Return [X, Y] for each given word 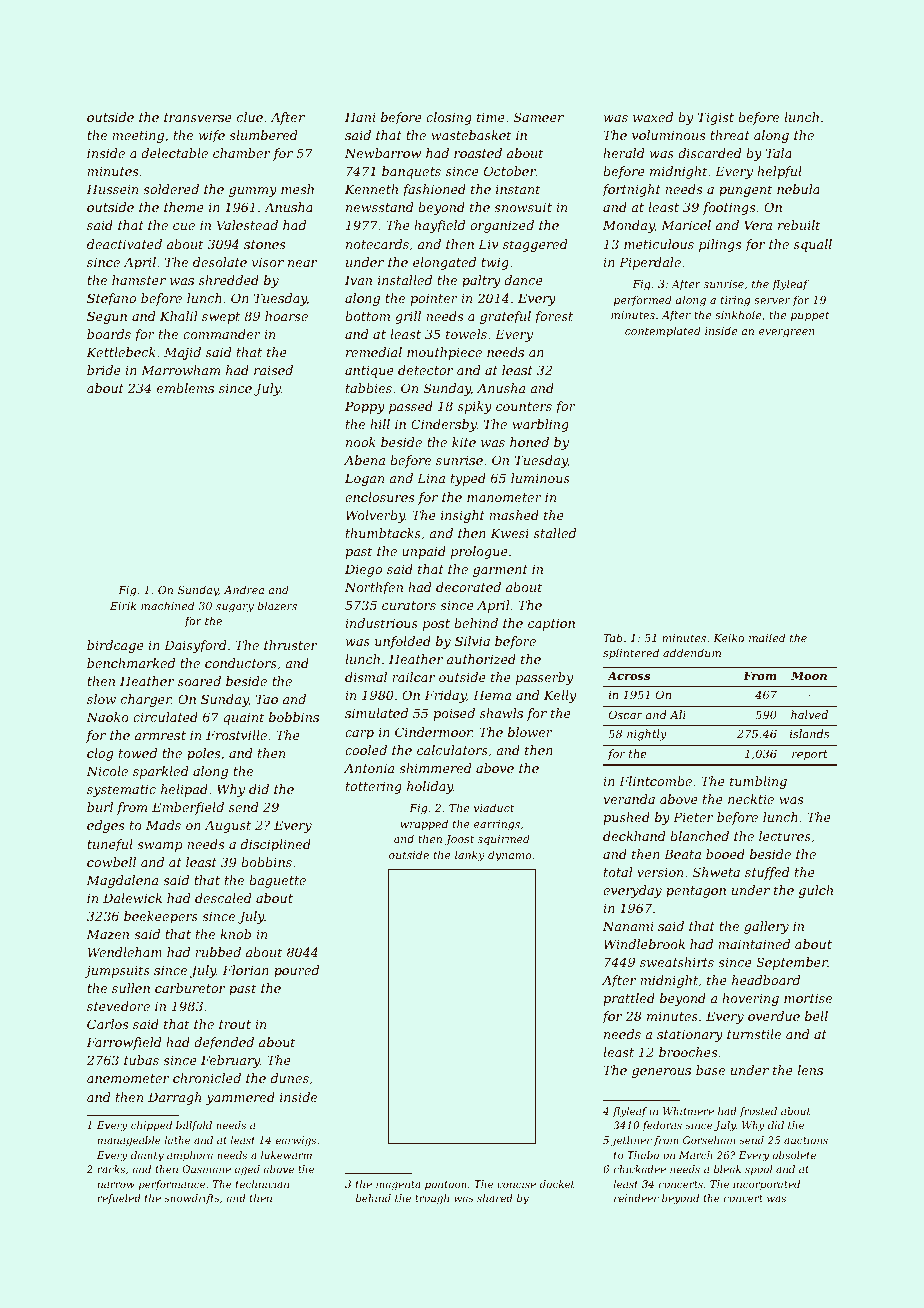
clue [250, 117]
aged [247, 1170]
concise [516, 1184]
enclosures [379, 497]
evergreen [787, 333]
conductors [241, 663]
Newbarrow [383, 153]
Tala [779, 153]
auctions [806, 1140]
